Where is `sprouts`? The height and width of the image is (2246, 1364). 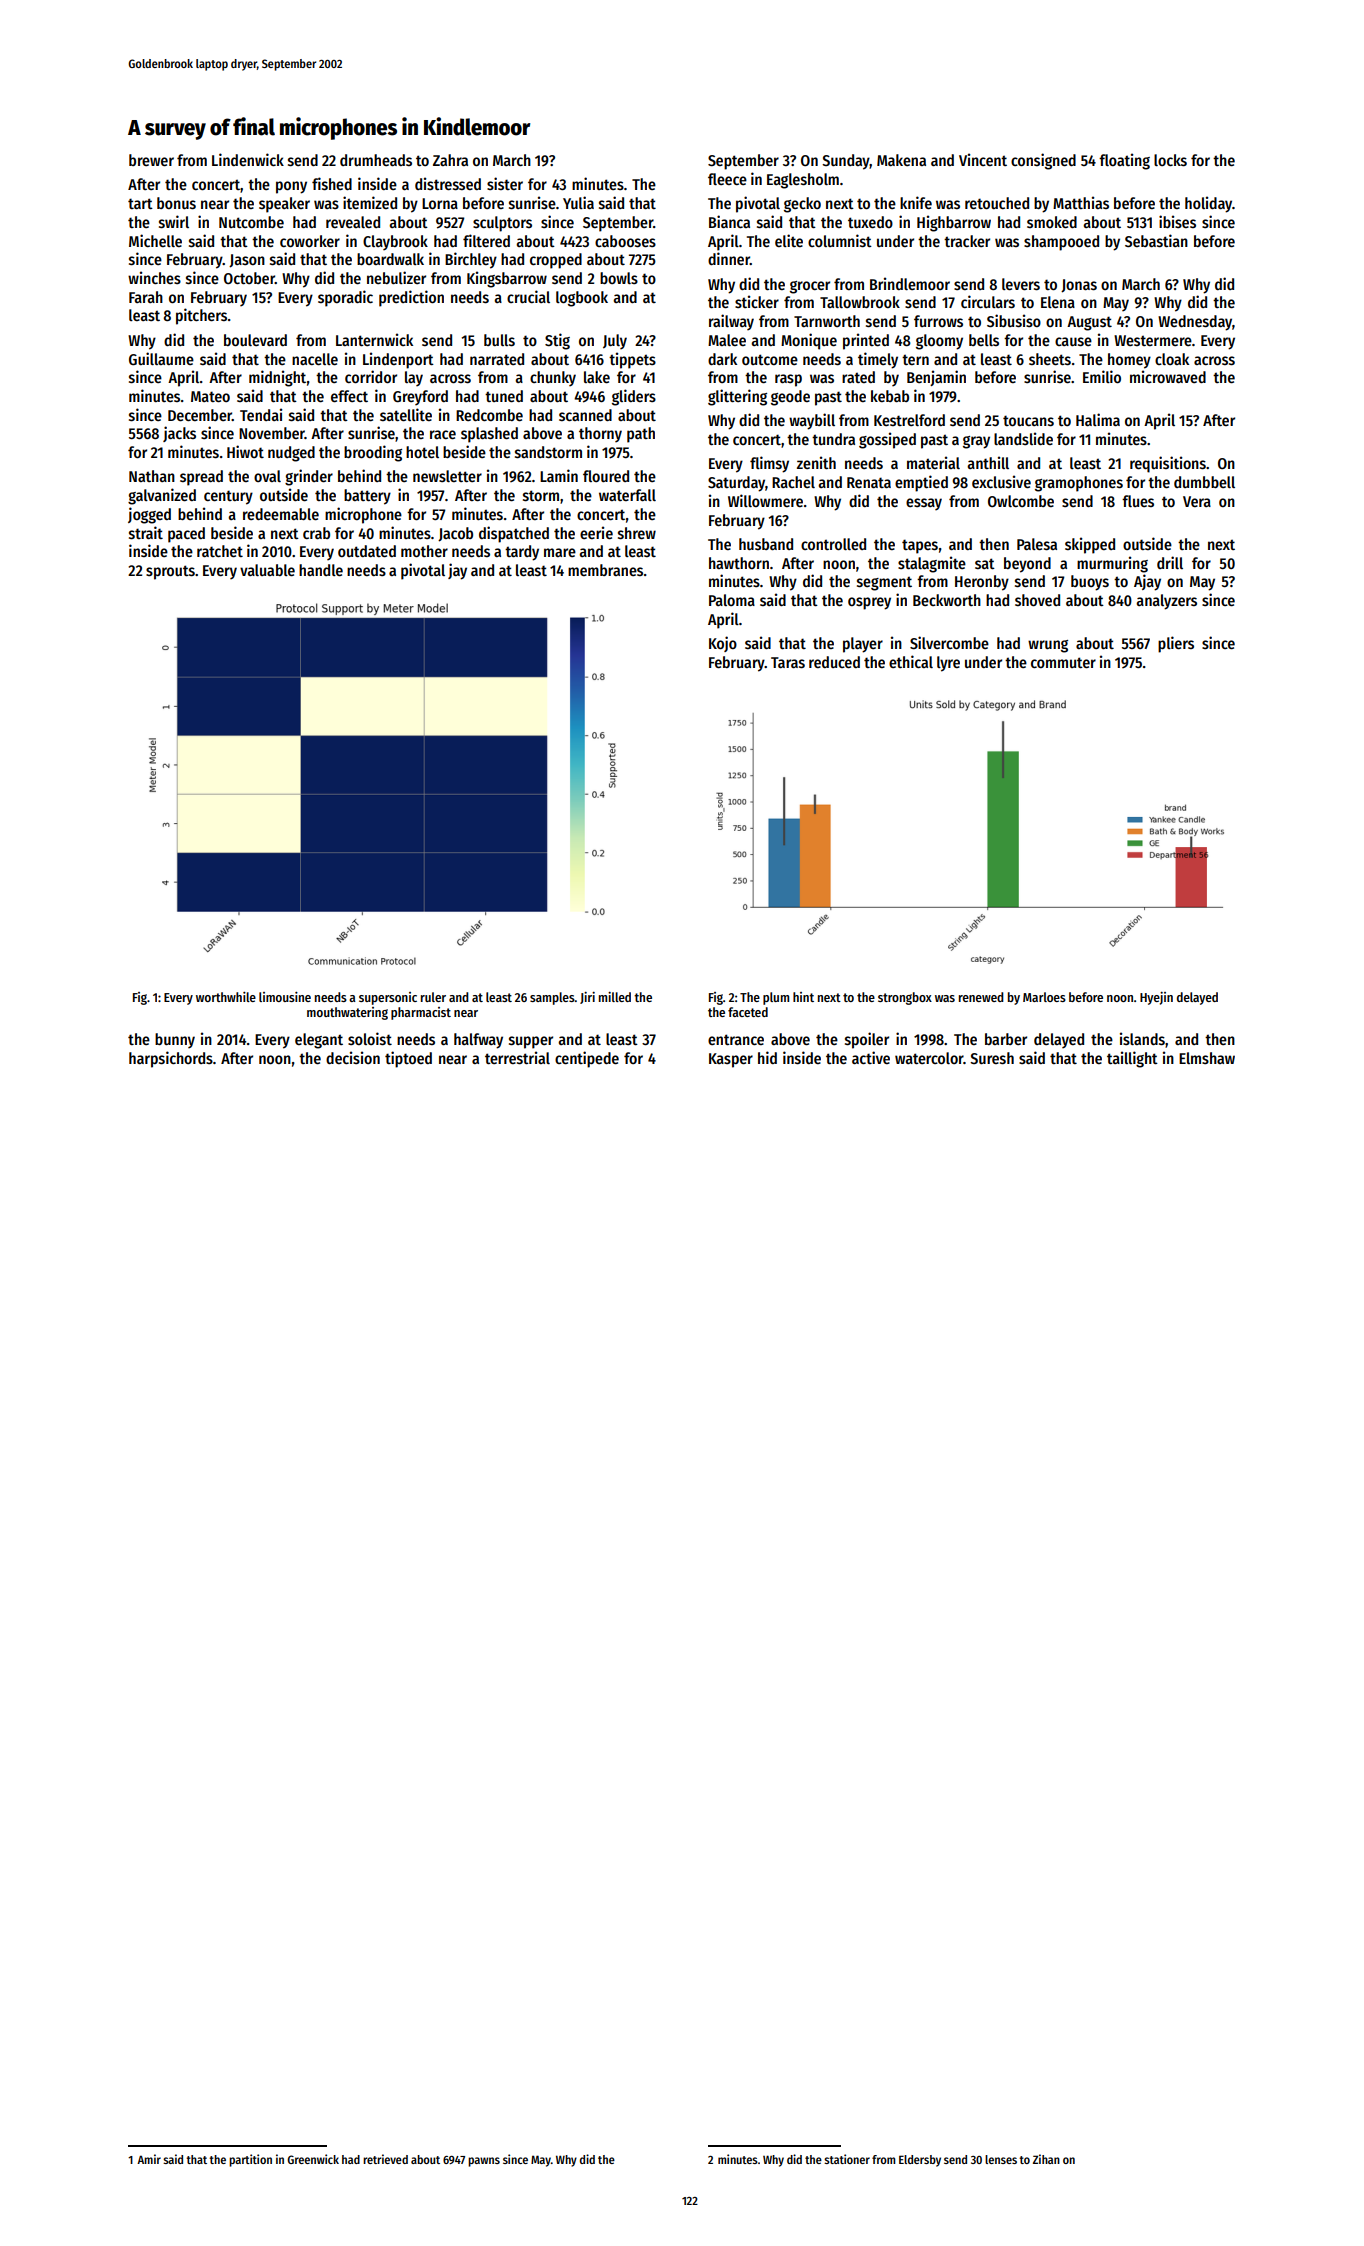 sprouts is located at coordinates (170, 572).
